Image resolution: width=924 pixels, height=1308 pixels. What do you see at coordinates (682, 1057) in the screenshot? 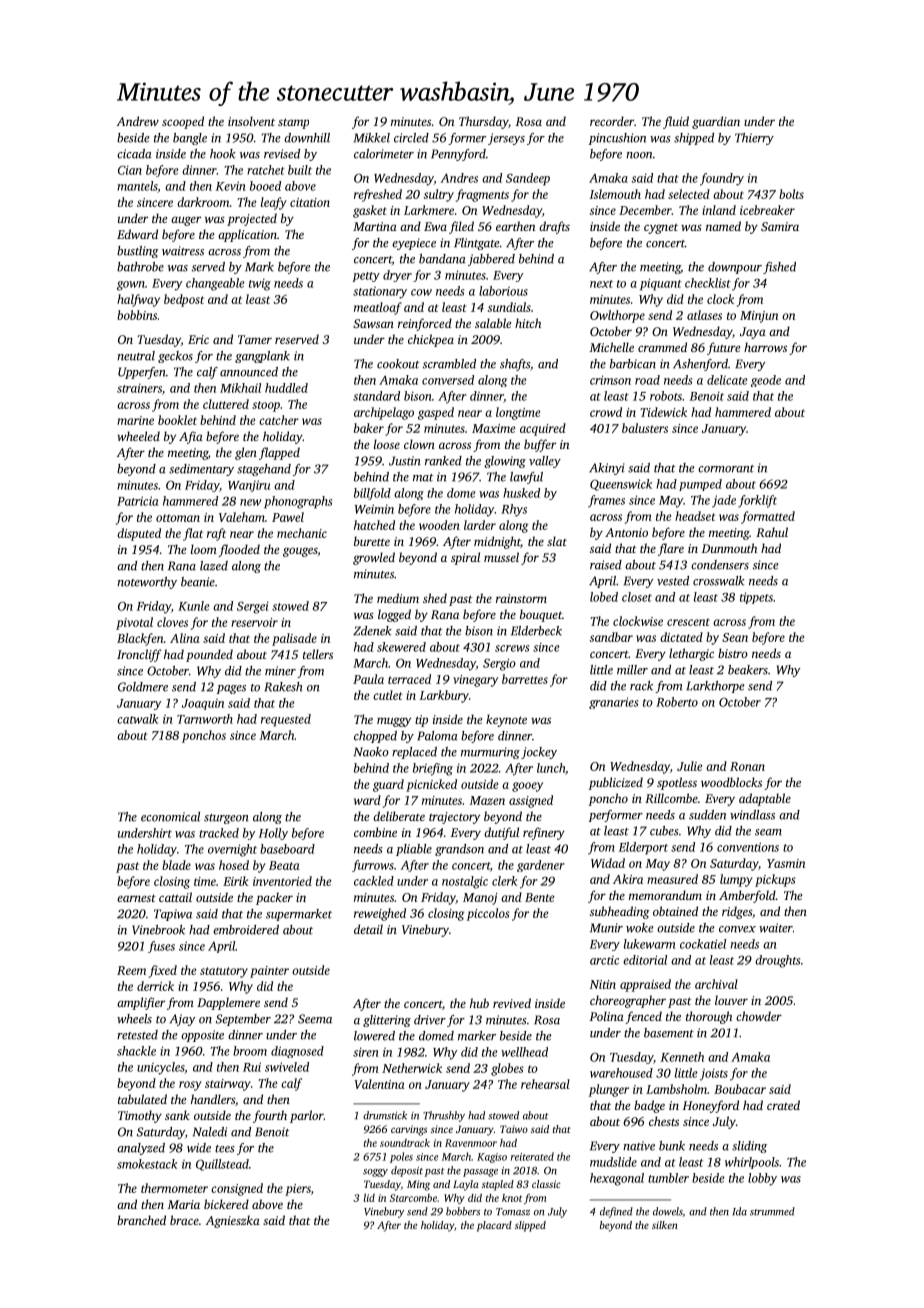
I see `Kenneth` at bounding box center [682, 1057].
